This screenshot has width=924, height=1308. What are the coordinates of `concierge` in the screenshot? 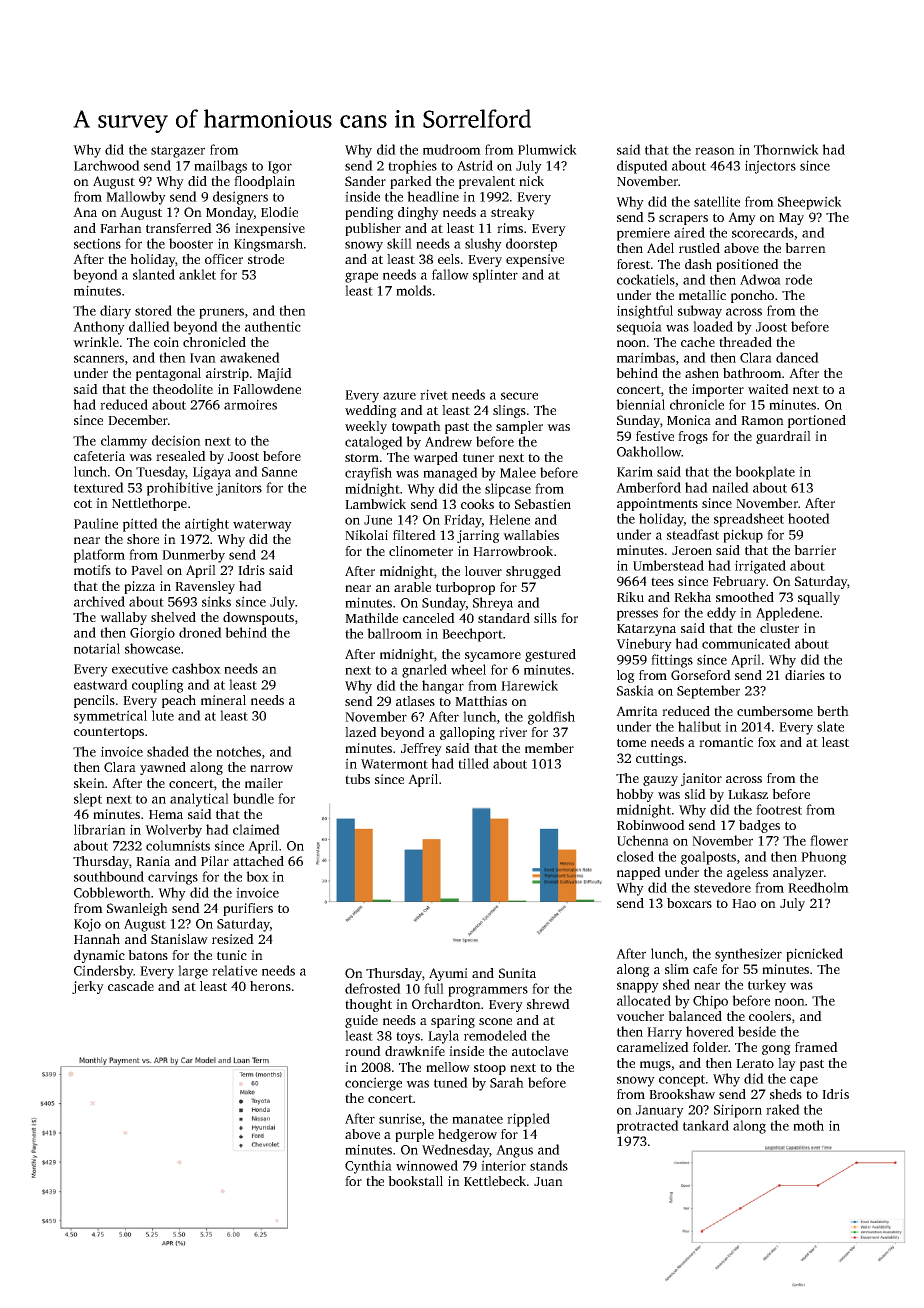 It's located at (373, 1084).
